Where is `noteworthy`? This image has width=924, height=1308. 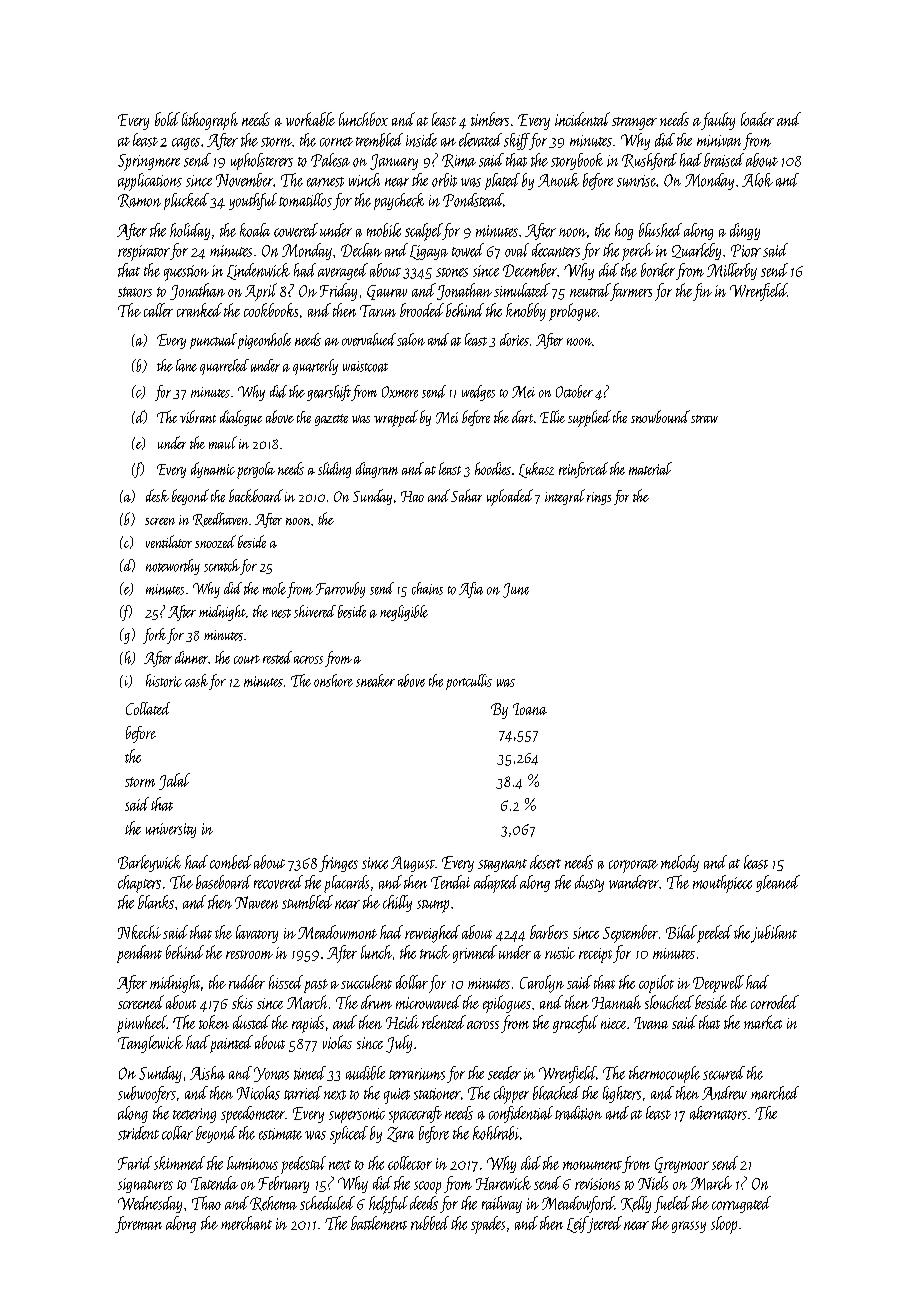 noteworthy is located at coordinates (173, 567).
